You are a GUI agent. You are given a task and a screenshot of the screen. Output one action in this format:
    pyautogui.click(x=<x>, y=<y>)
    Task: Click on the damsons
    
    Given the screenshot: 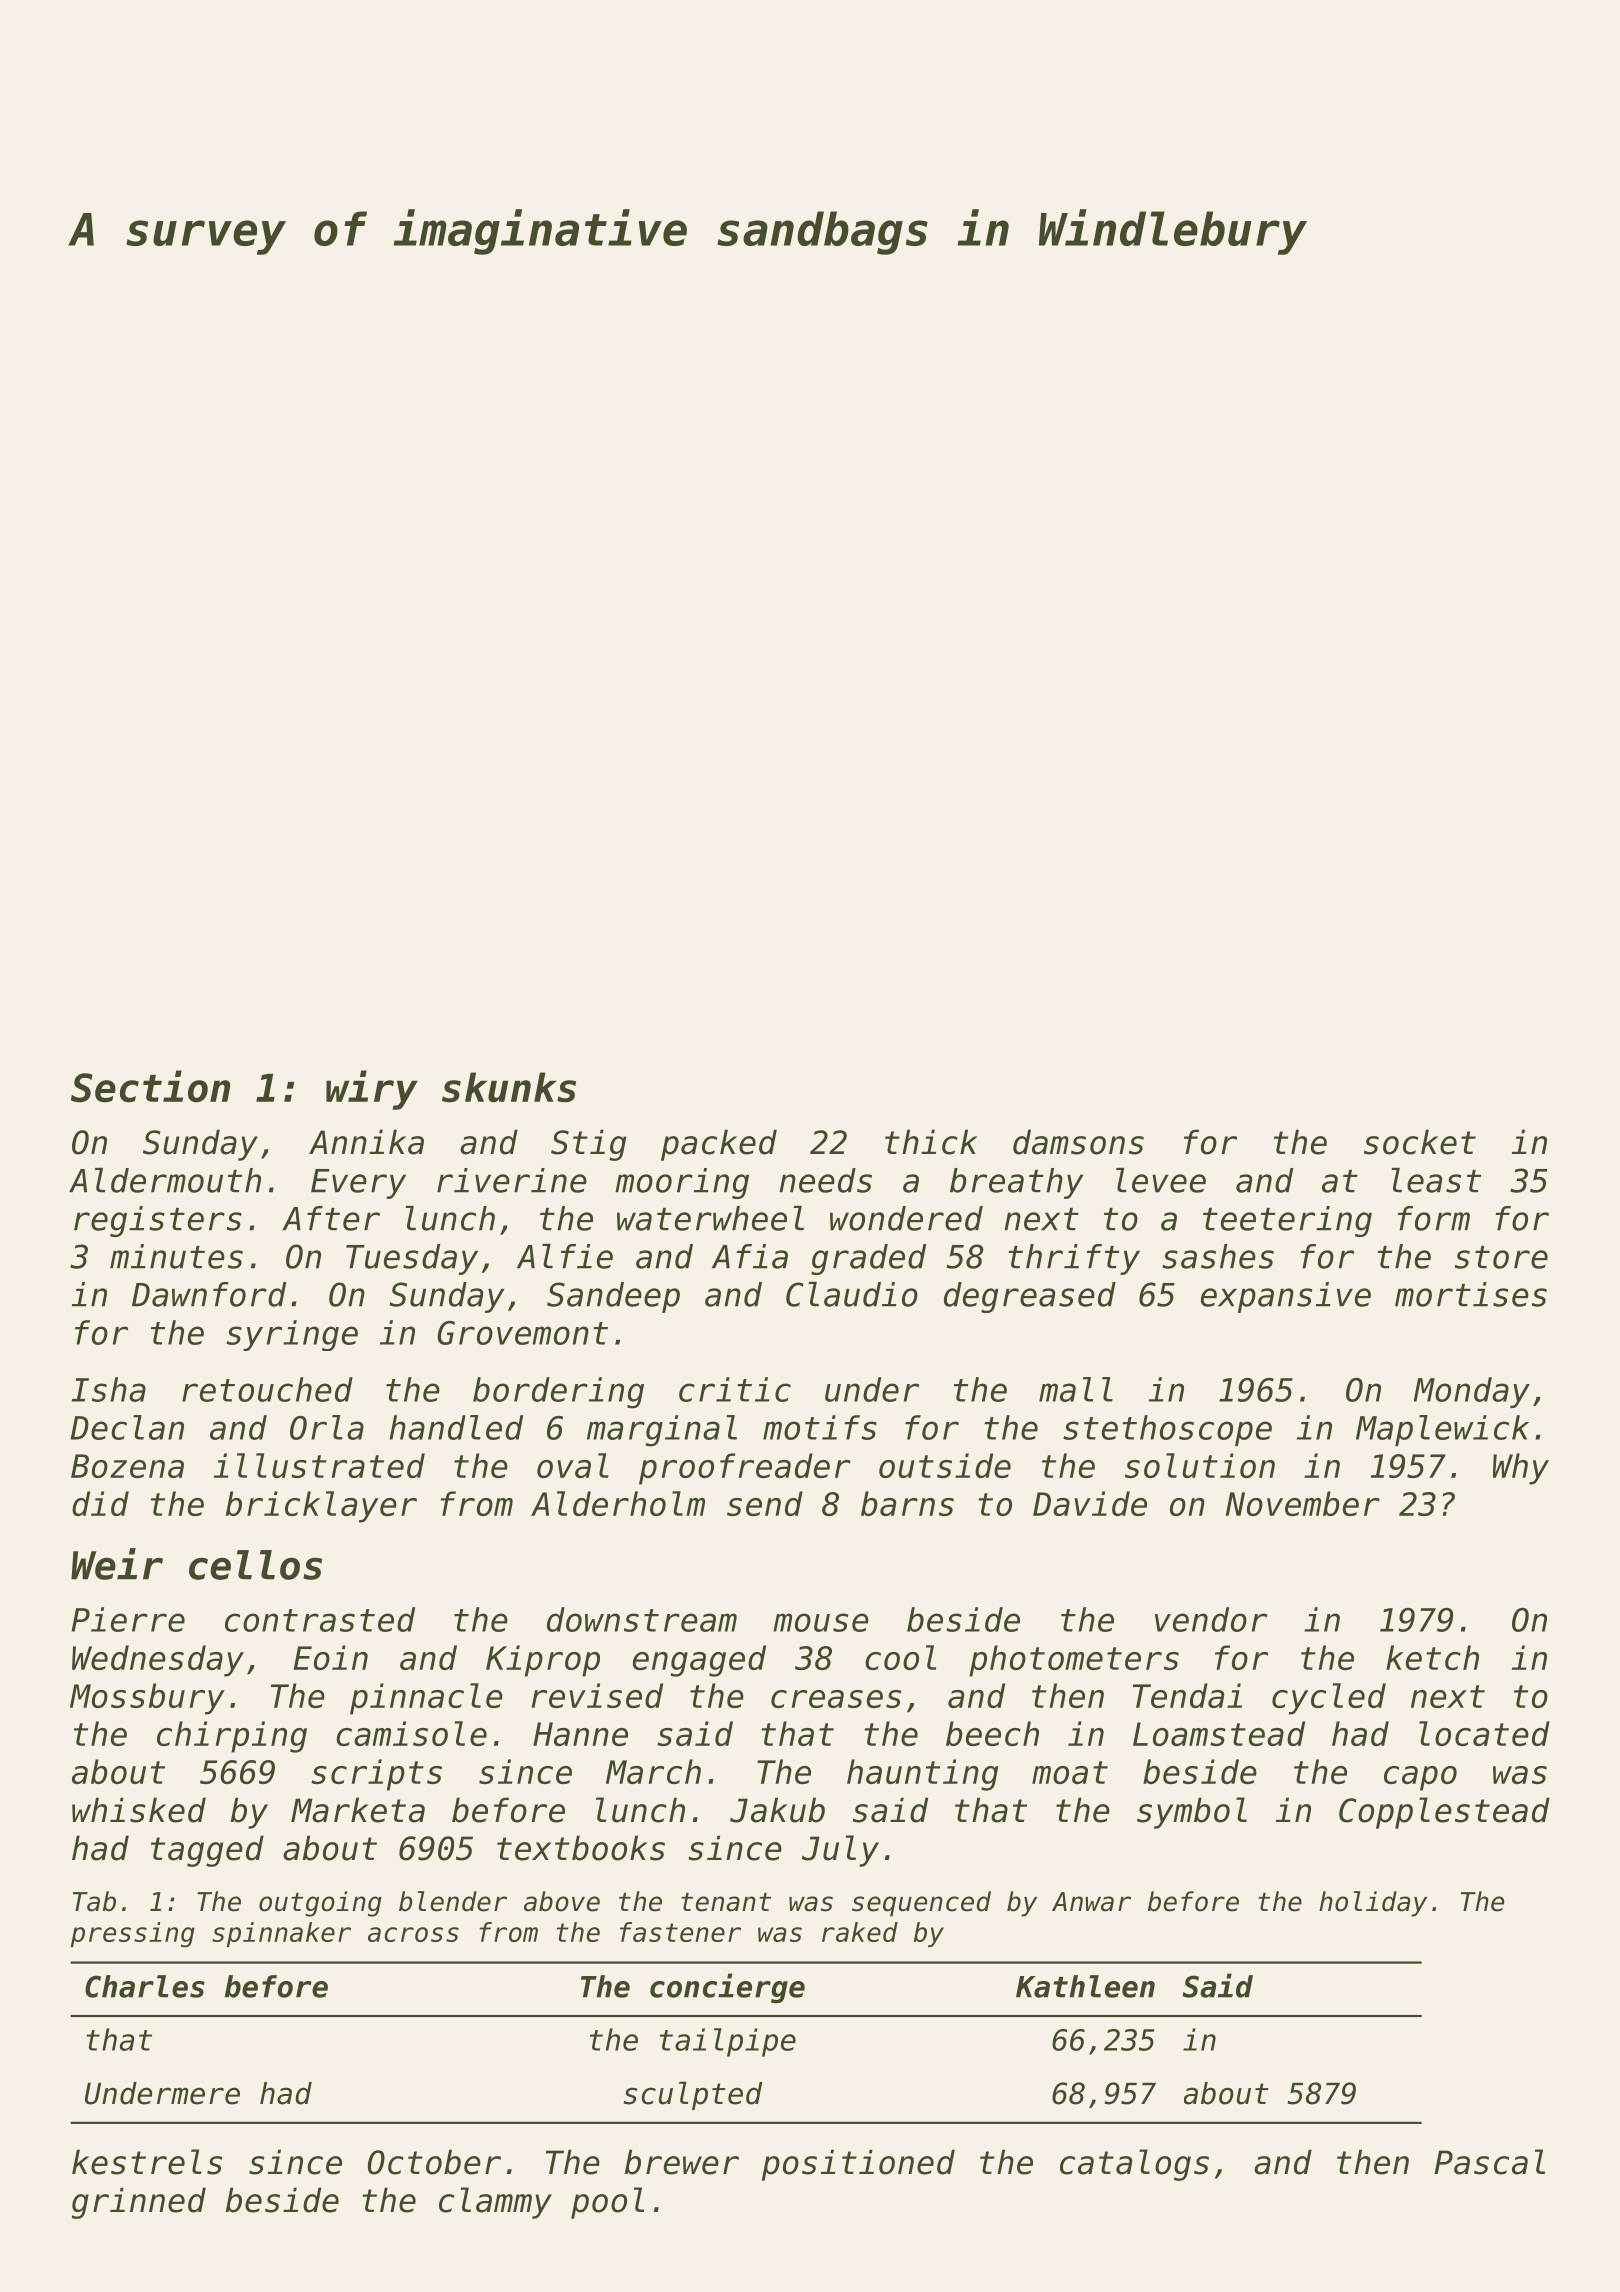 What is the action you would take?
    pyautogui.click(x=1078, y=1142)
